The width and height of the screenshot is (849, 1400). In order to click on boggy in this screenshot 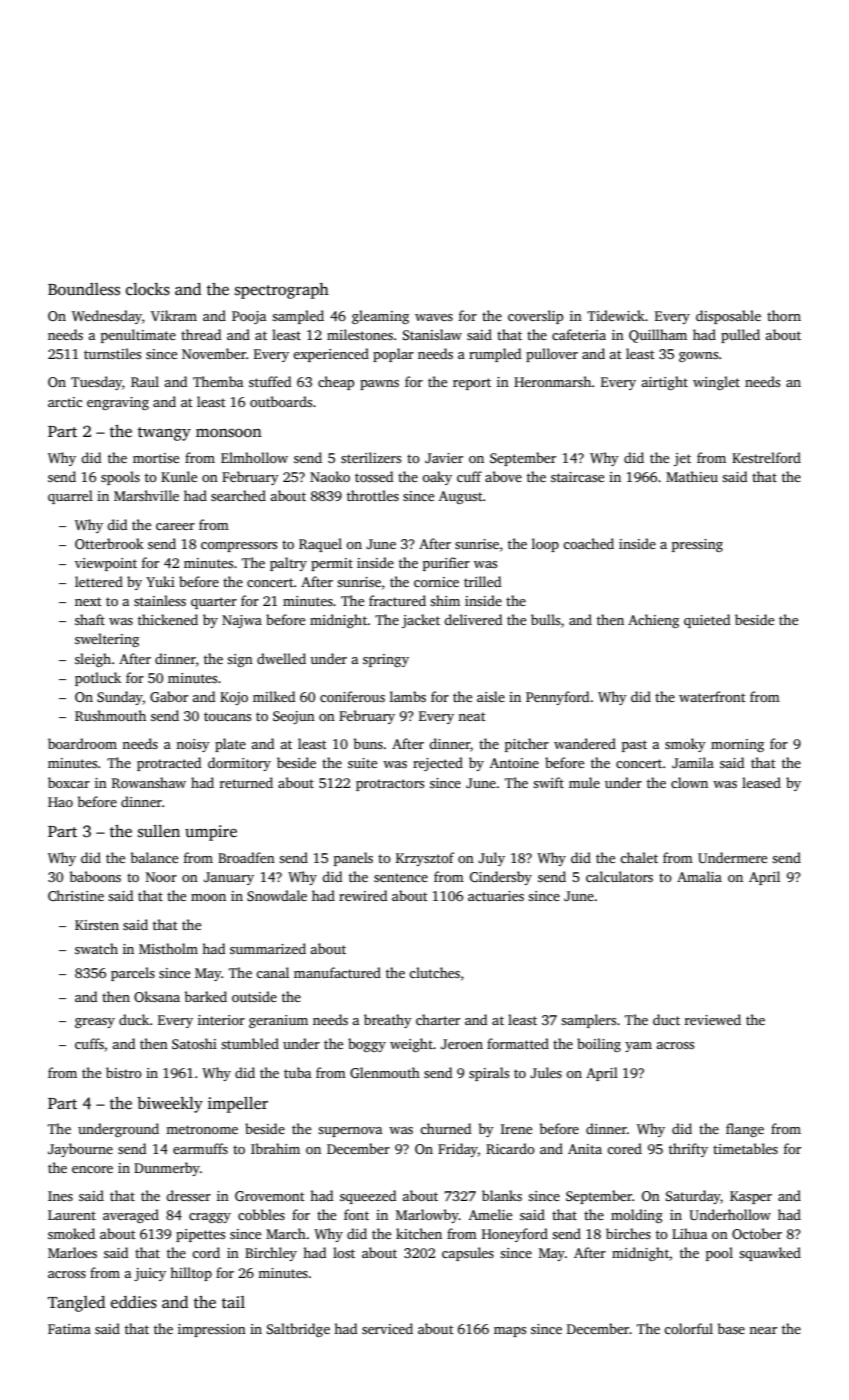, I will do `click(367, 1045)`.
